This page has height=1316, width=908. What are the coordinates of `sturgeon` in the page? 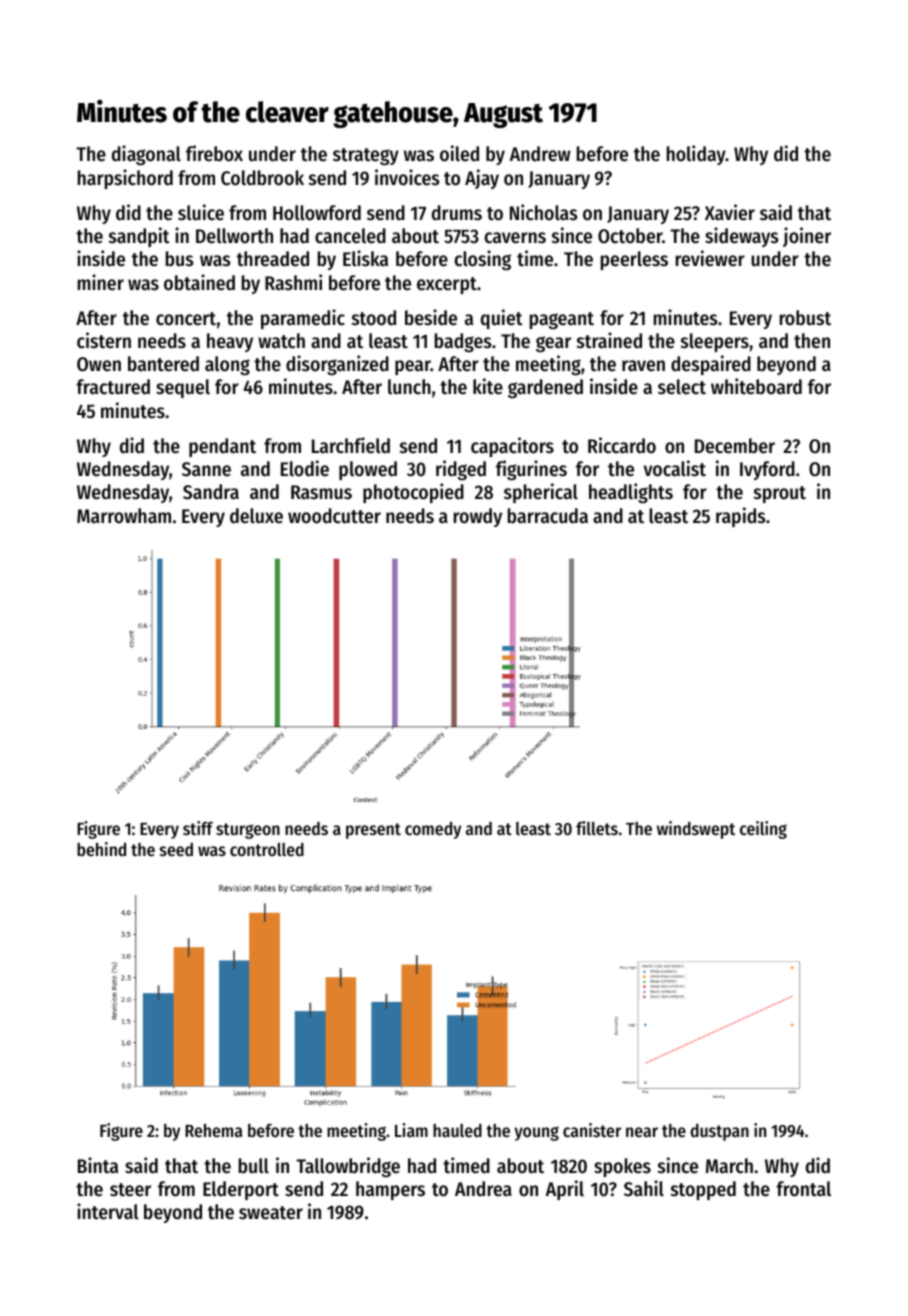 It's located at (248, 831).
